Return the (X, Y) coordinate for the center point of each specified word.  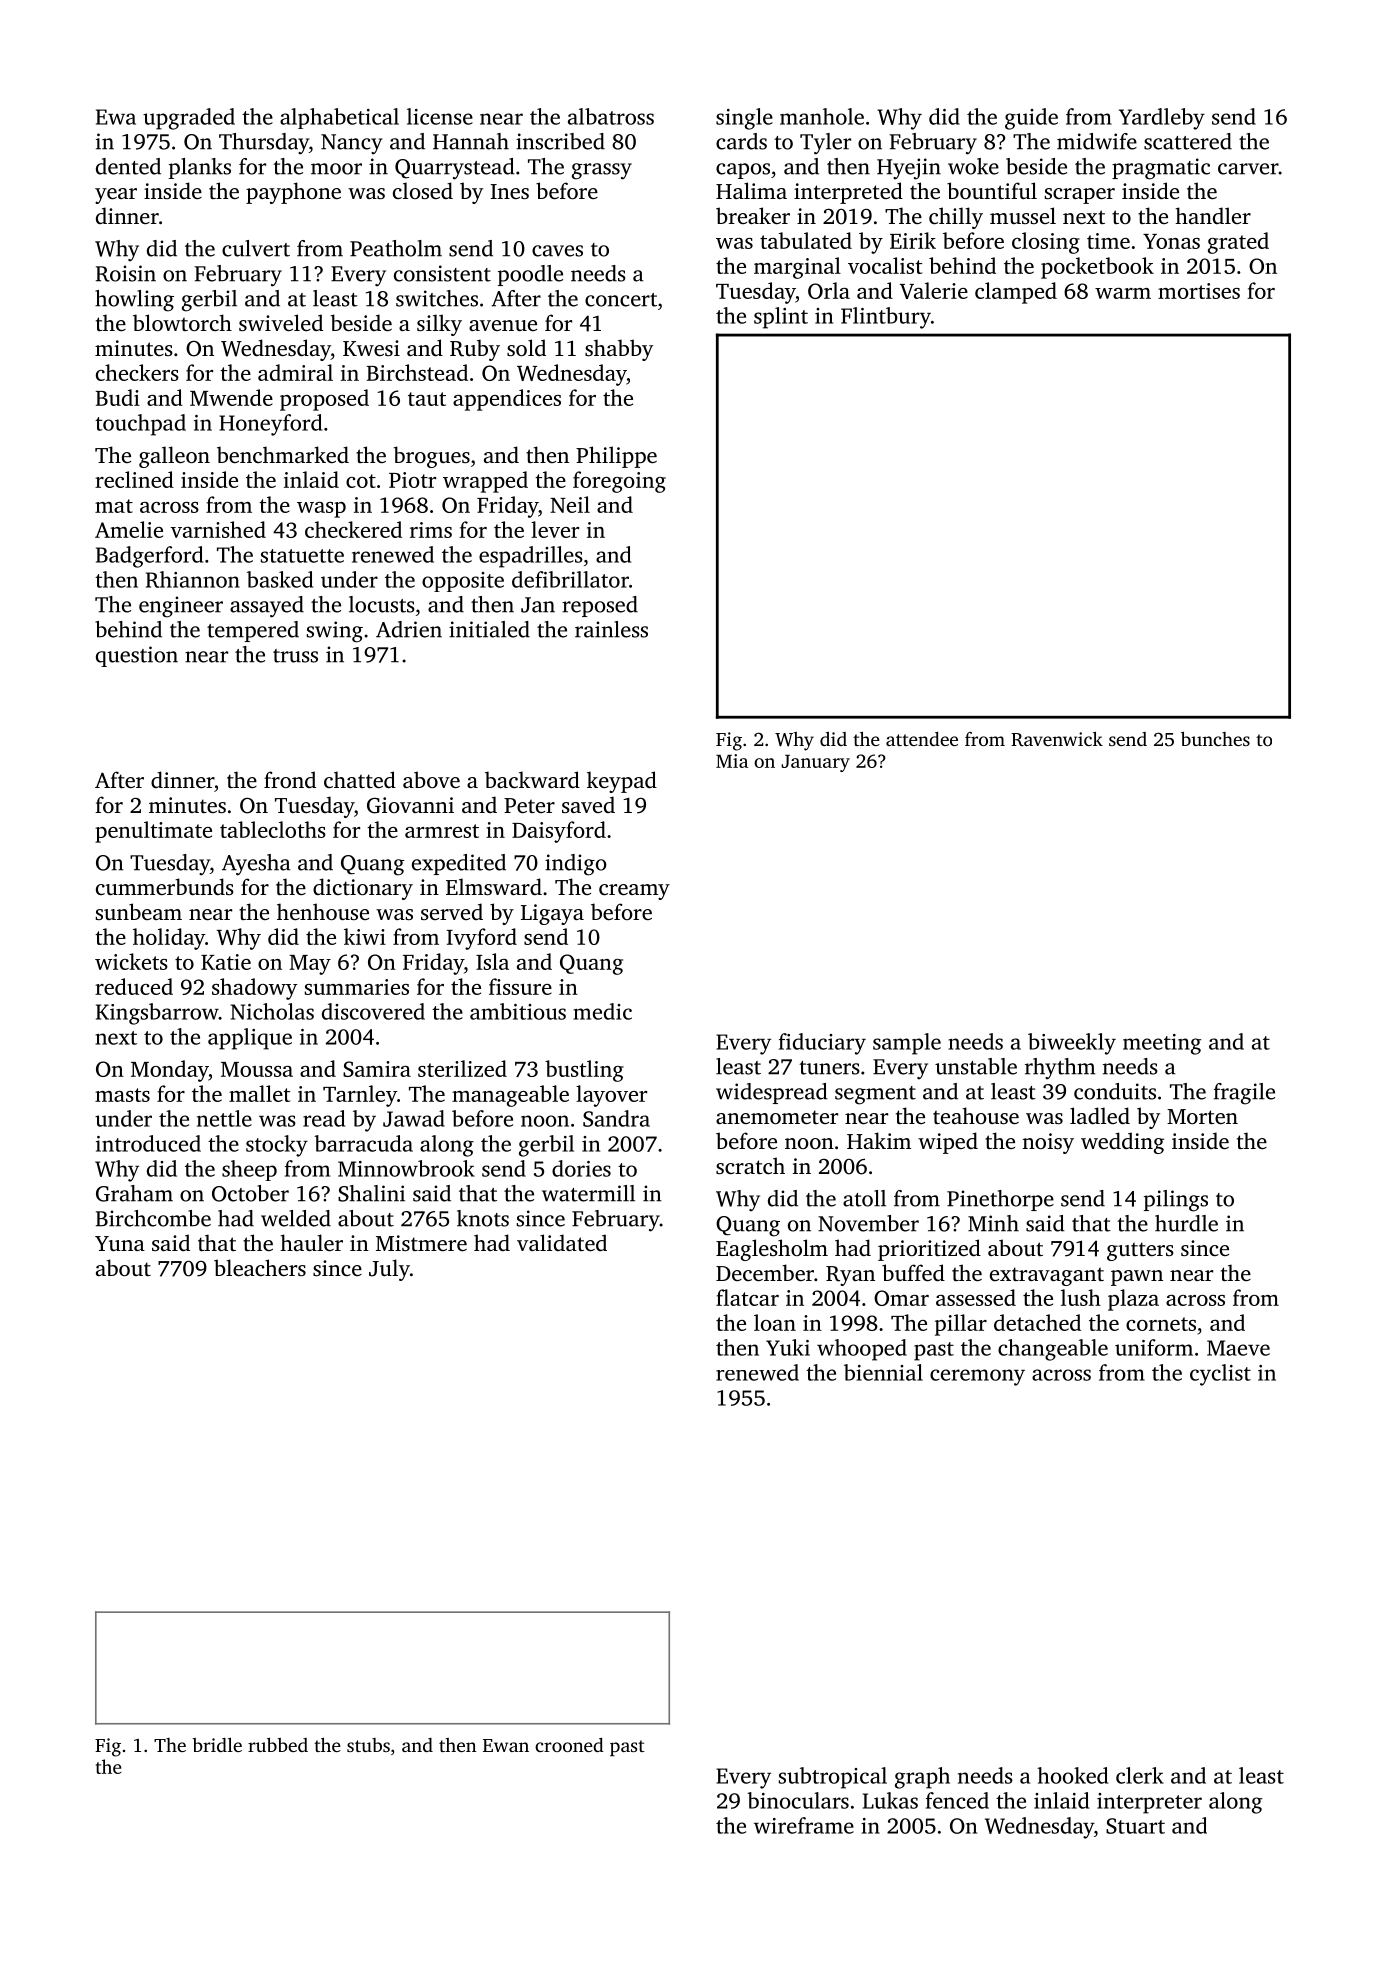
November (868, 1223)
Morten (1202, 1116)
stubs (368, 1745)
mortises (1199, 291)
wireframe (804, 1825)
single (744, 119)
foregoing (619, 482)
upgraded (189, 119)
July (389, 1270)
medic (602, 1011)
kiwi (365, 936)
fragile (1244, 1094)
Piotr (412, 480)
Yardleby (1162, 119)
